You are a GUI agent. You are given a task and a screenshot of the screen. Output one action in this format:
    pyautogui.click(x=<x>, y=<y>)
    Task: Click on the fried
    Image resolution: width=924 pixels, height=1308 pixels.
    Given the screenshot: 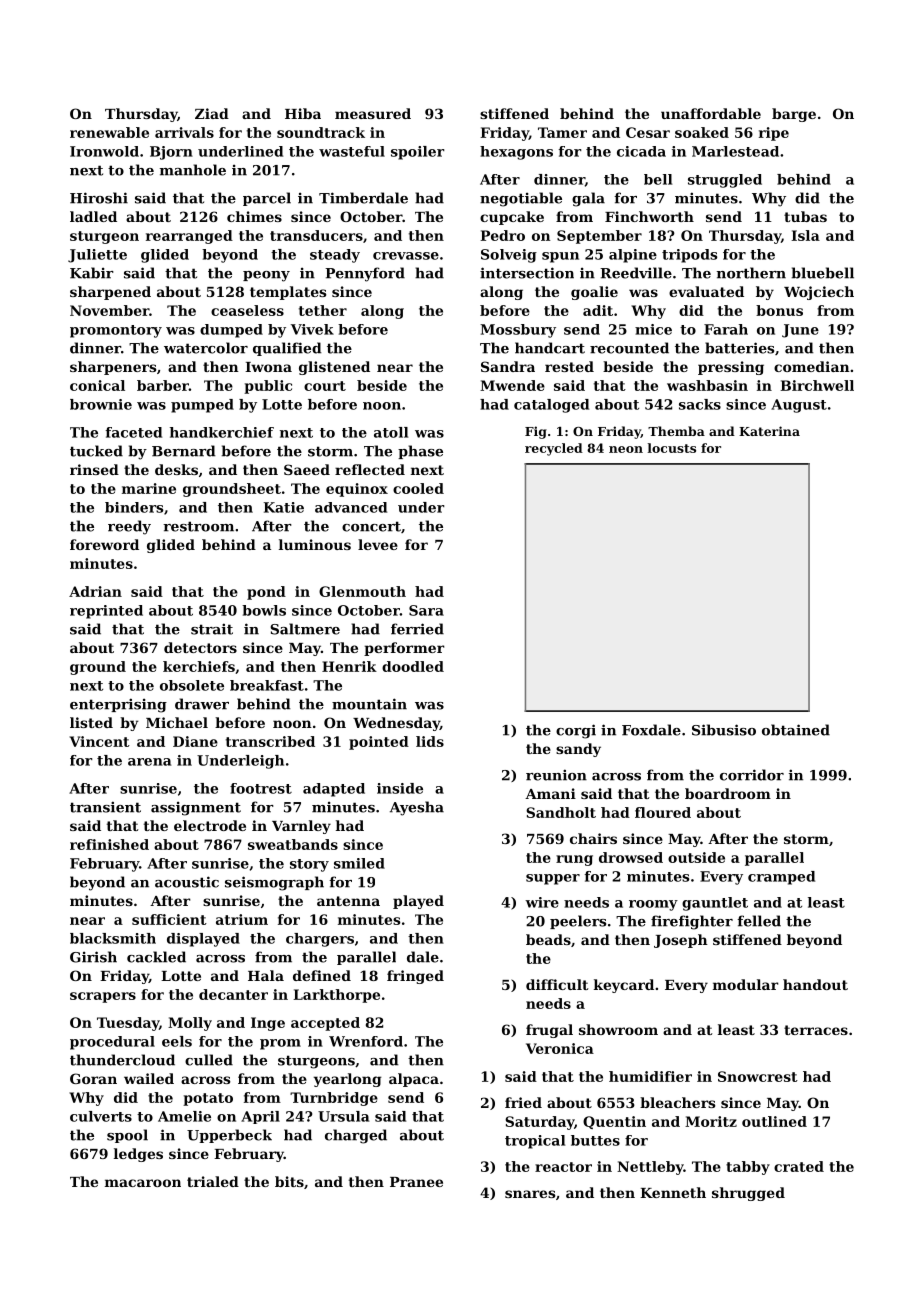 What is the action you would take?
    pyautogui.click(x=523, y=1102)
